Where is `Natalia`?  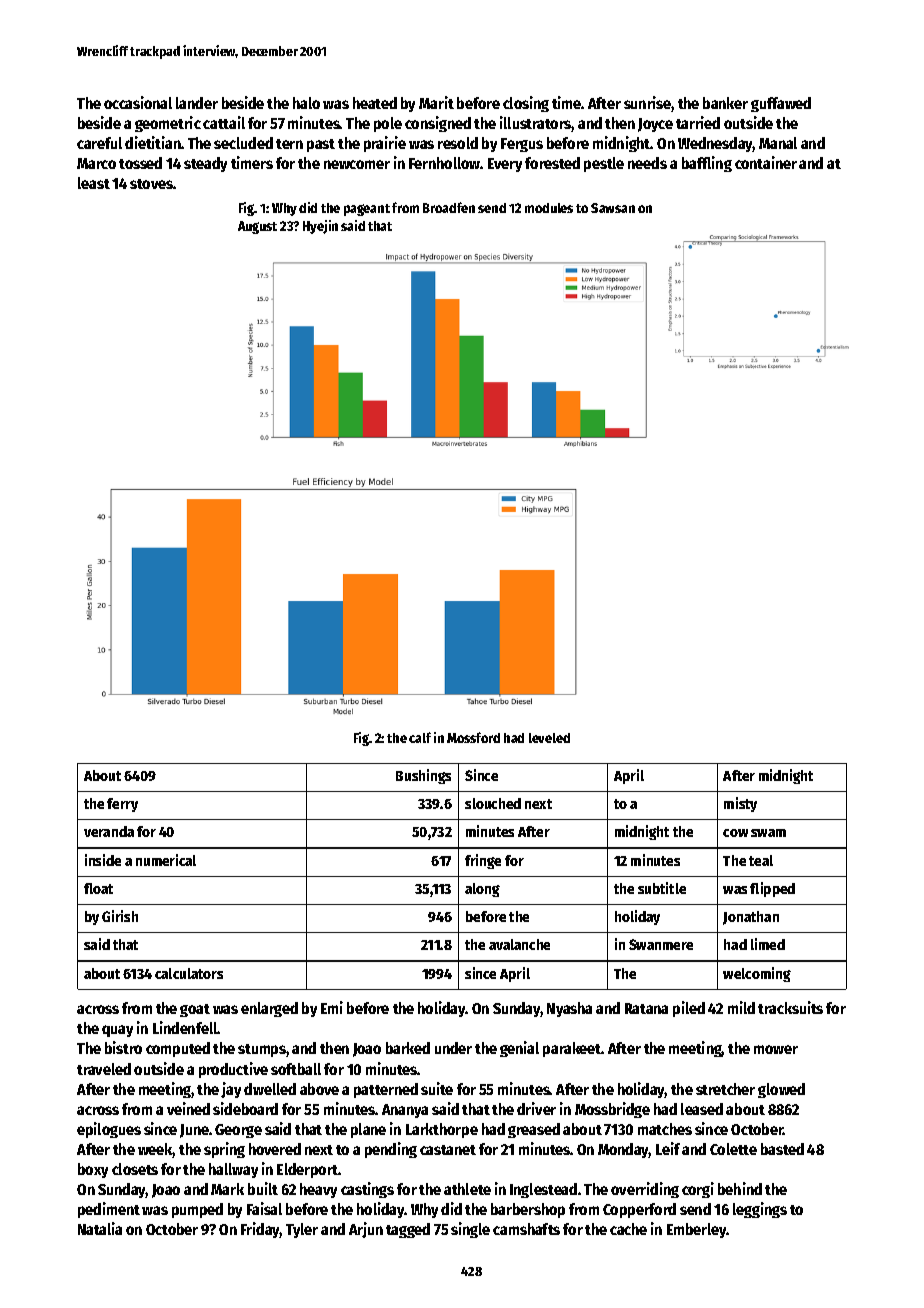 Natalia is located at coordinates (100, 1228).
